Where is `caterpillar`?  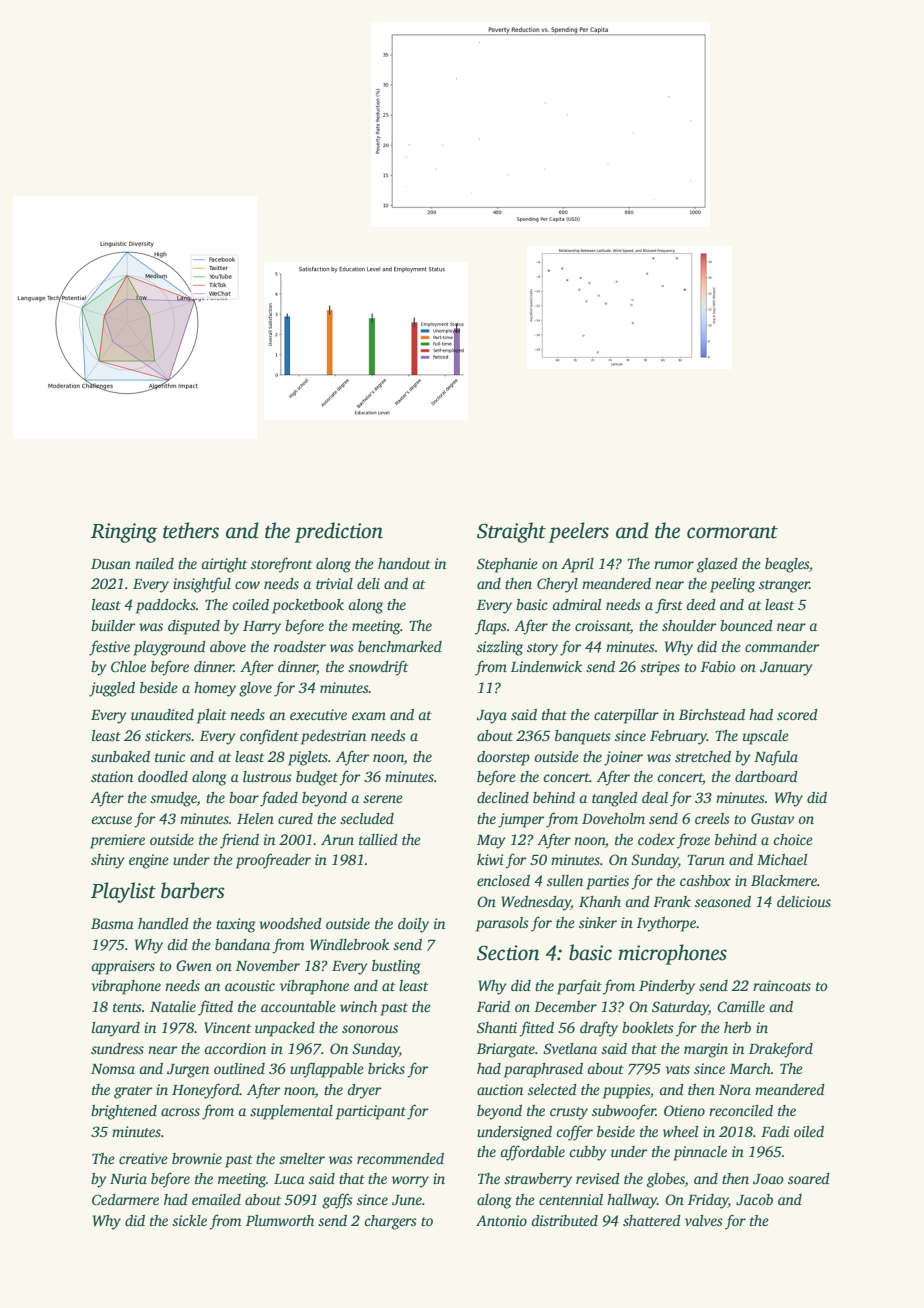 caterpillar is located at coordinates (626, 716).
